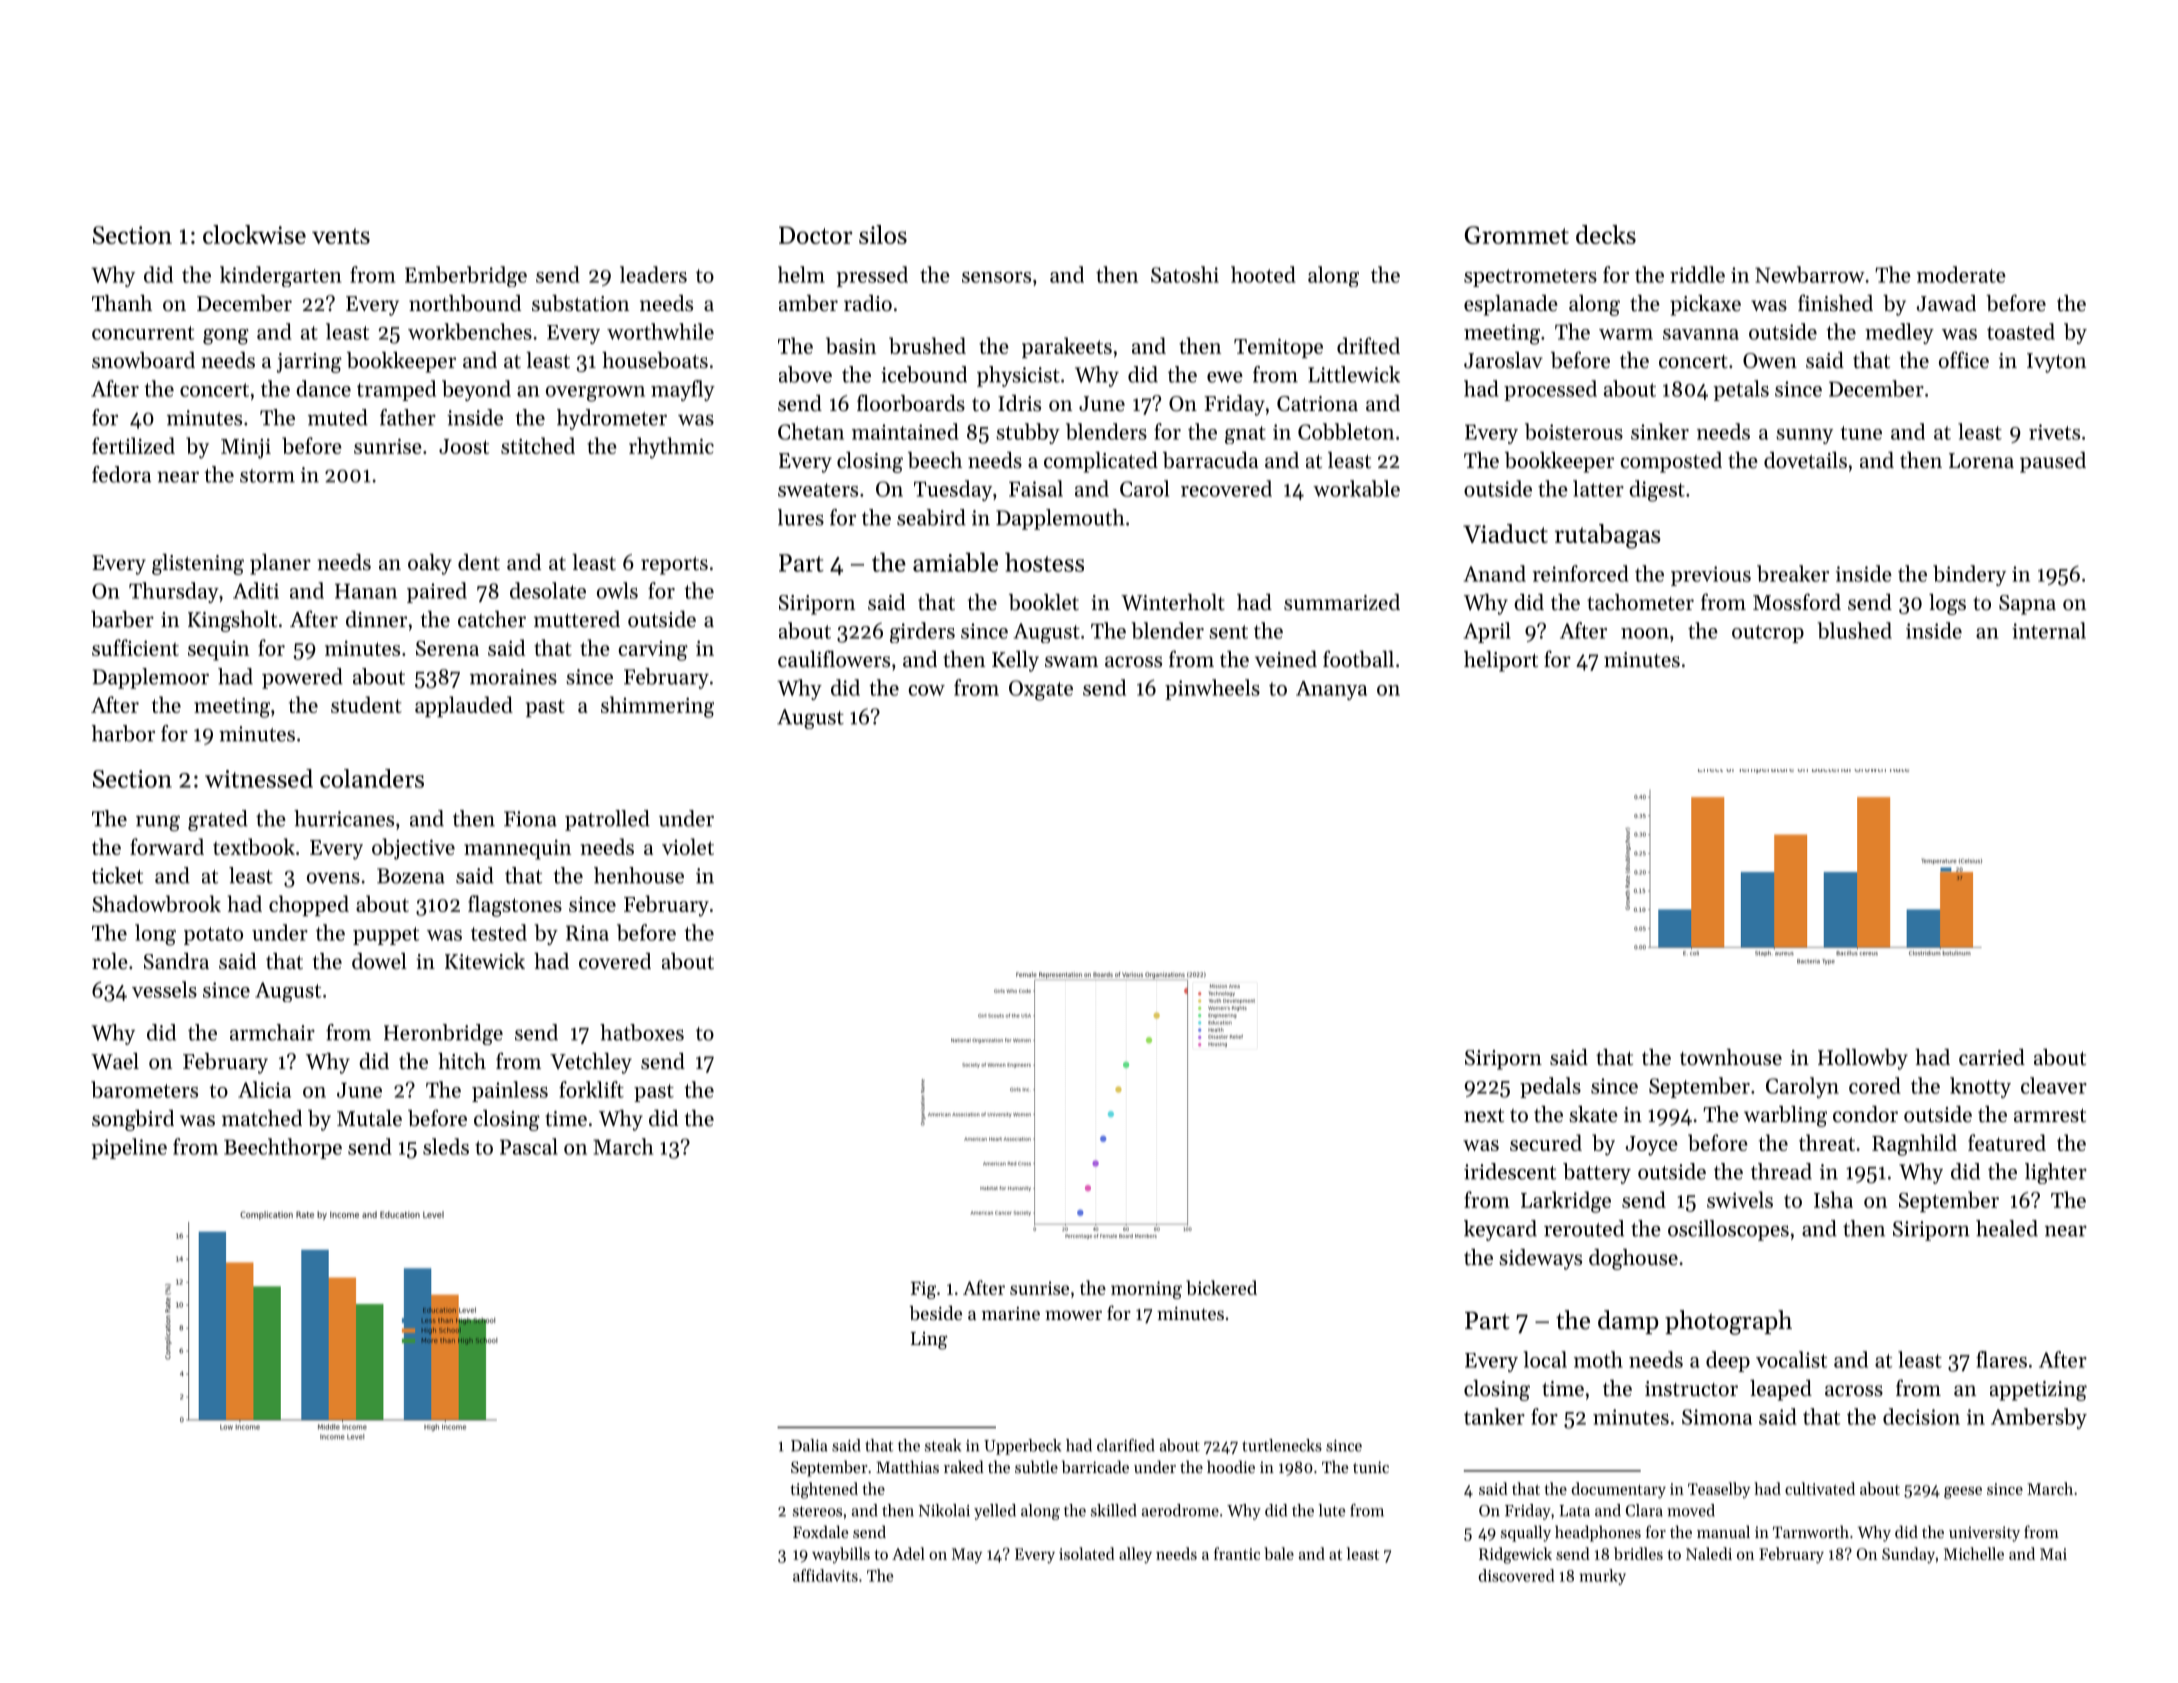  What do you see at coordinates (817, 1511) in the screenshot?
I see `stereos` at bounding box center [817, 1511].
